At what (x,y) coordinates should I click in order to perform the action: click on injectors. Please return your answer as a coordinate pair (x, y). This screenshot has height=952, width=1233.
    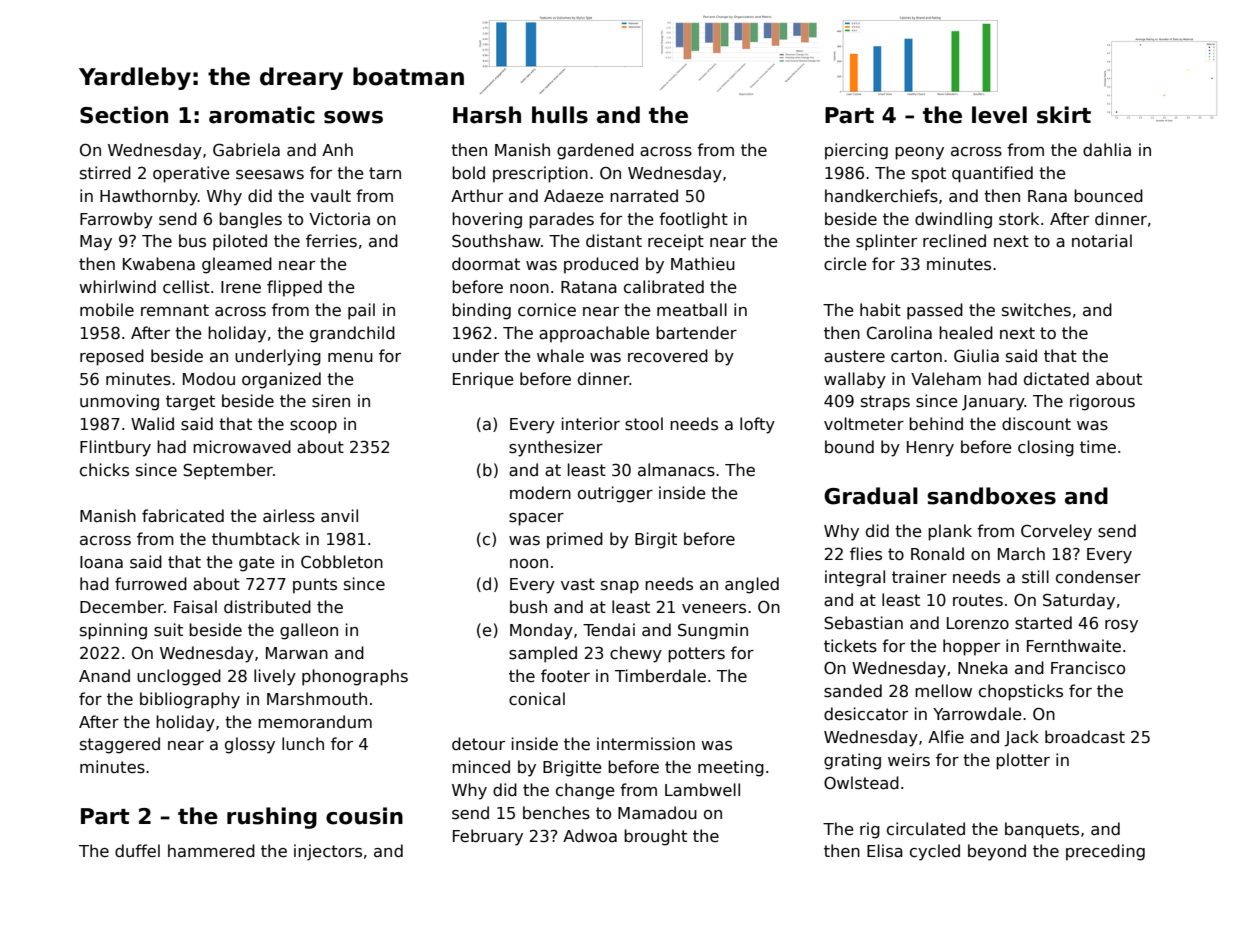
    Looking at the image, I should click on (328, 852).
